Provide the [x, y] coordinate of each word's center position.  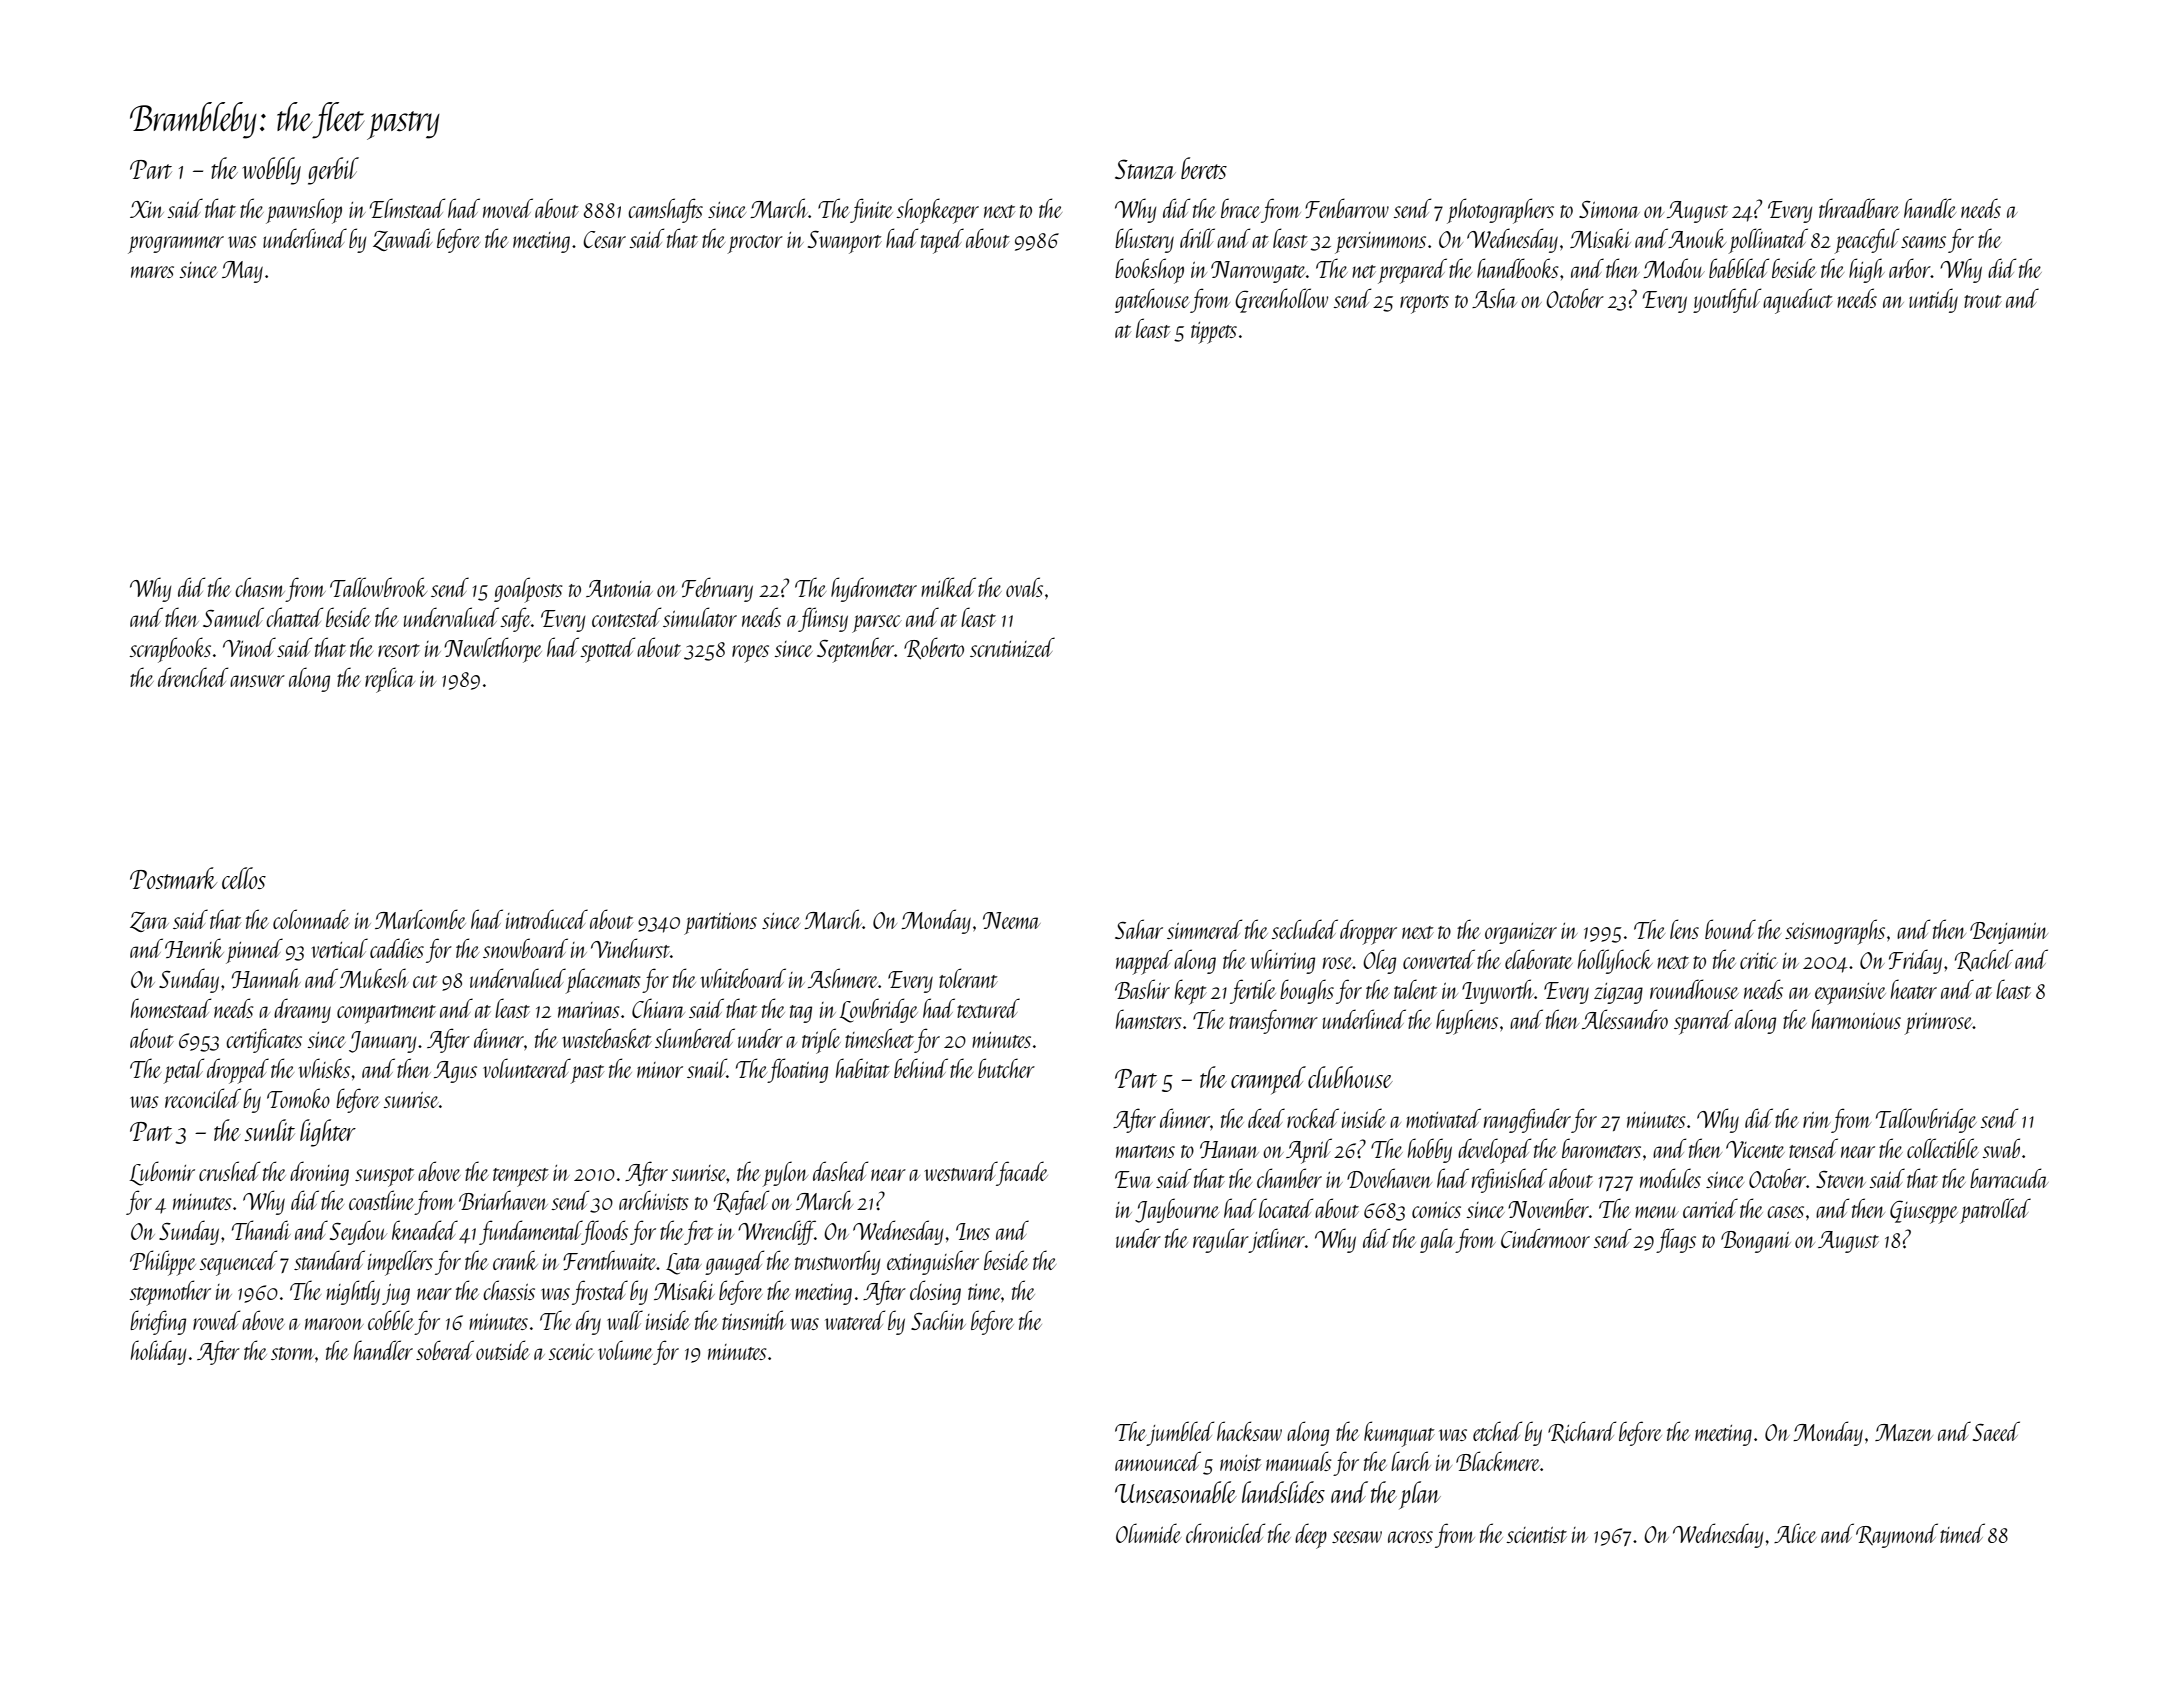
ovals [1024, 587]
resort [399, 650]
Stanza [1145, 169]
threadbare [1859, 208]
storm [293, 1353]
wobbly [271, 171]
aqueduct [1798, 301]
